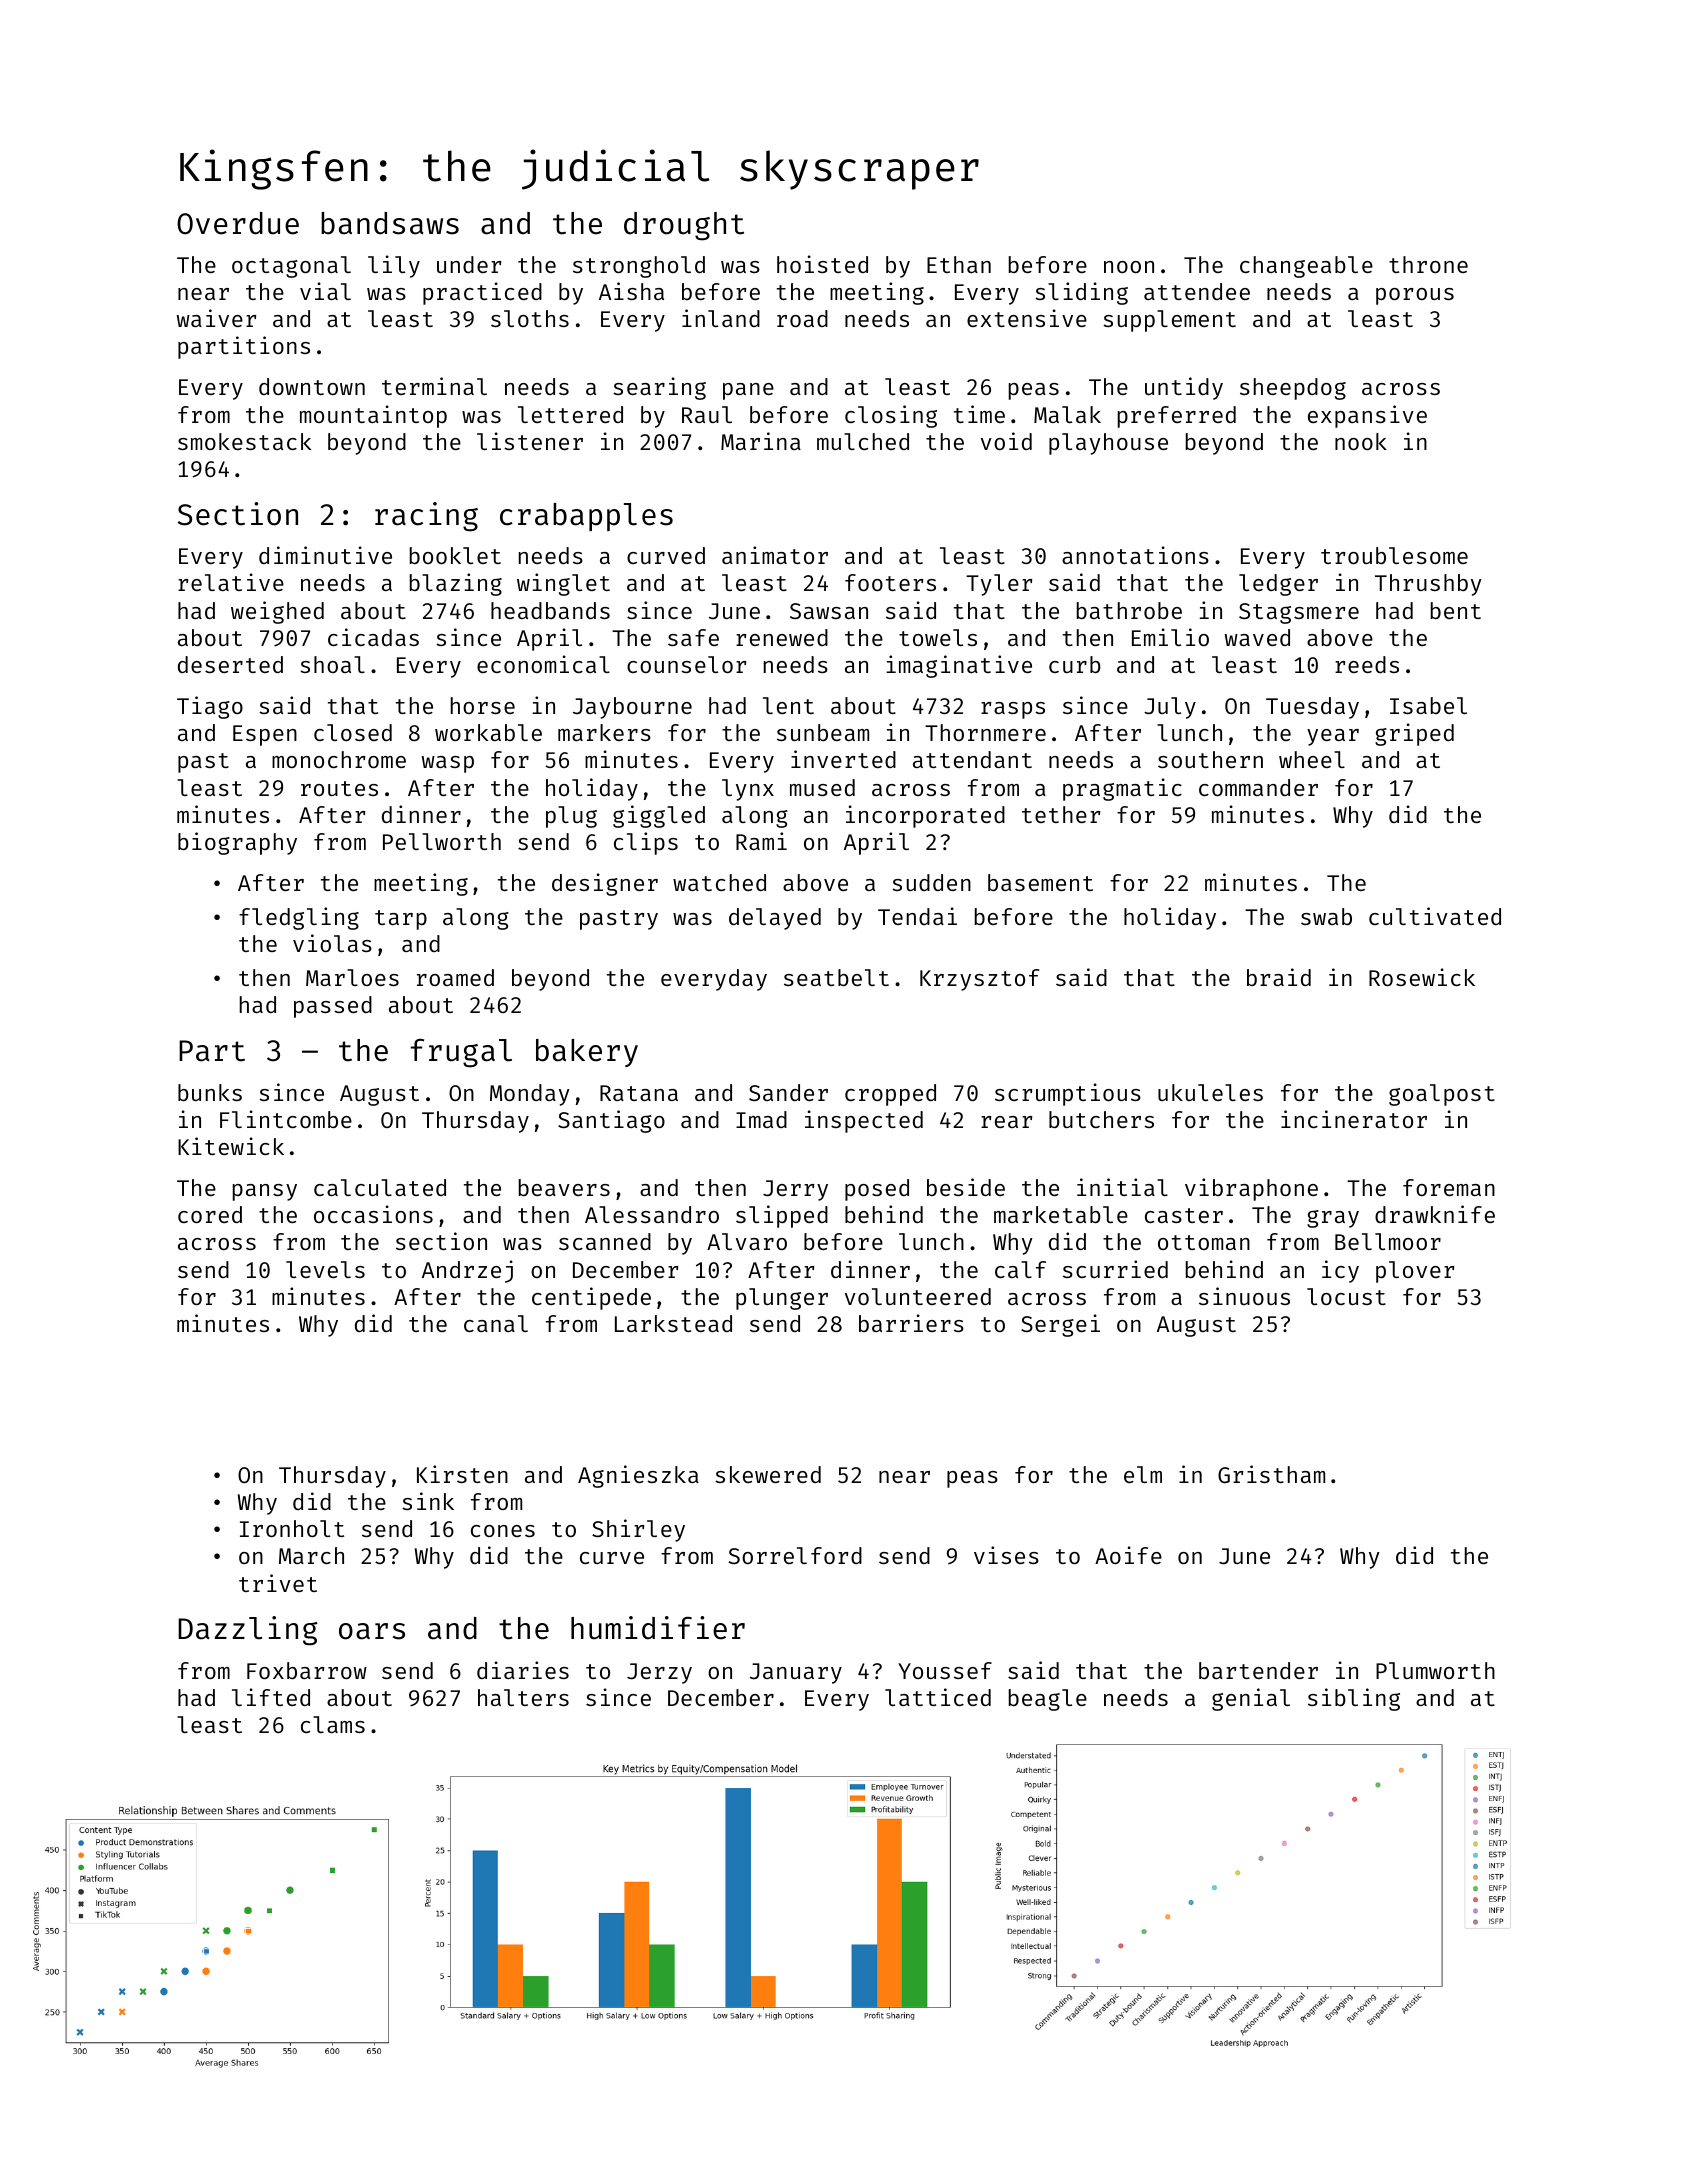 The height and width of the page is (2178, 1683). I want to click on playhouse, so click(1108, 444).
